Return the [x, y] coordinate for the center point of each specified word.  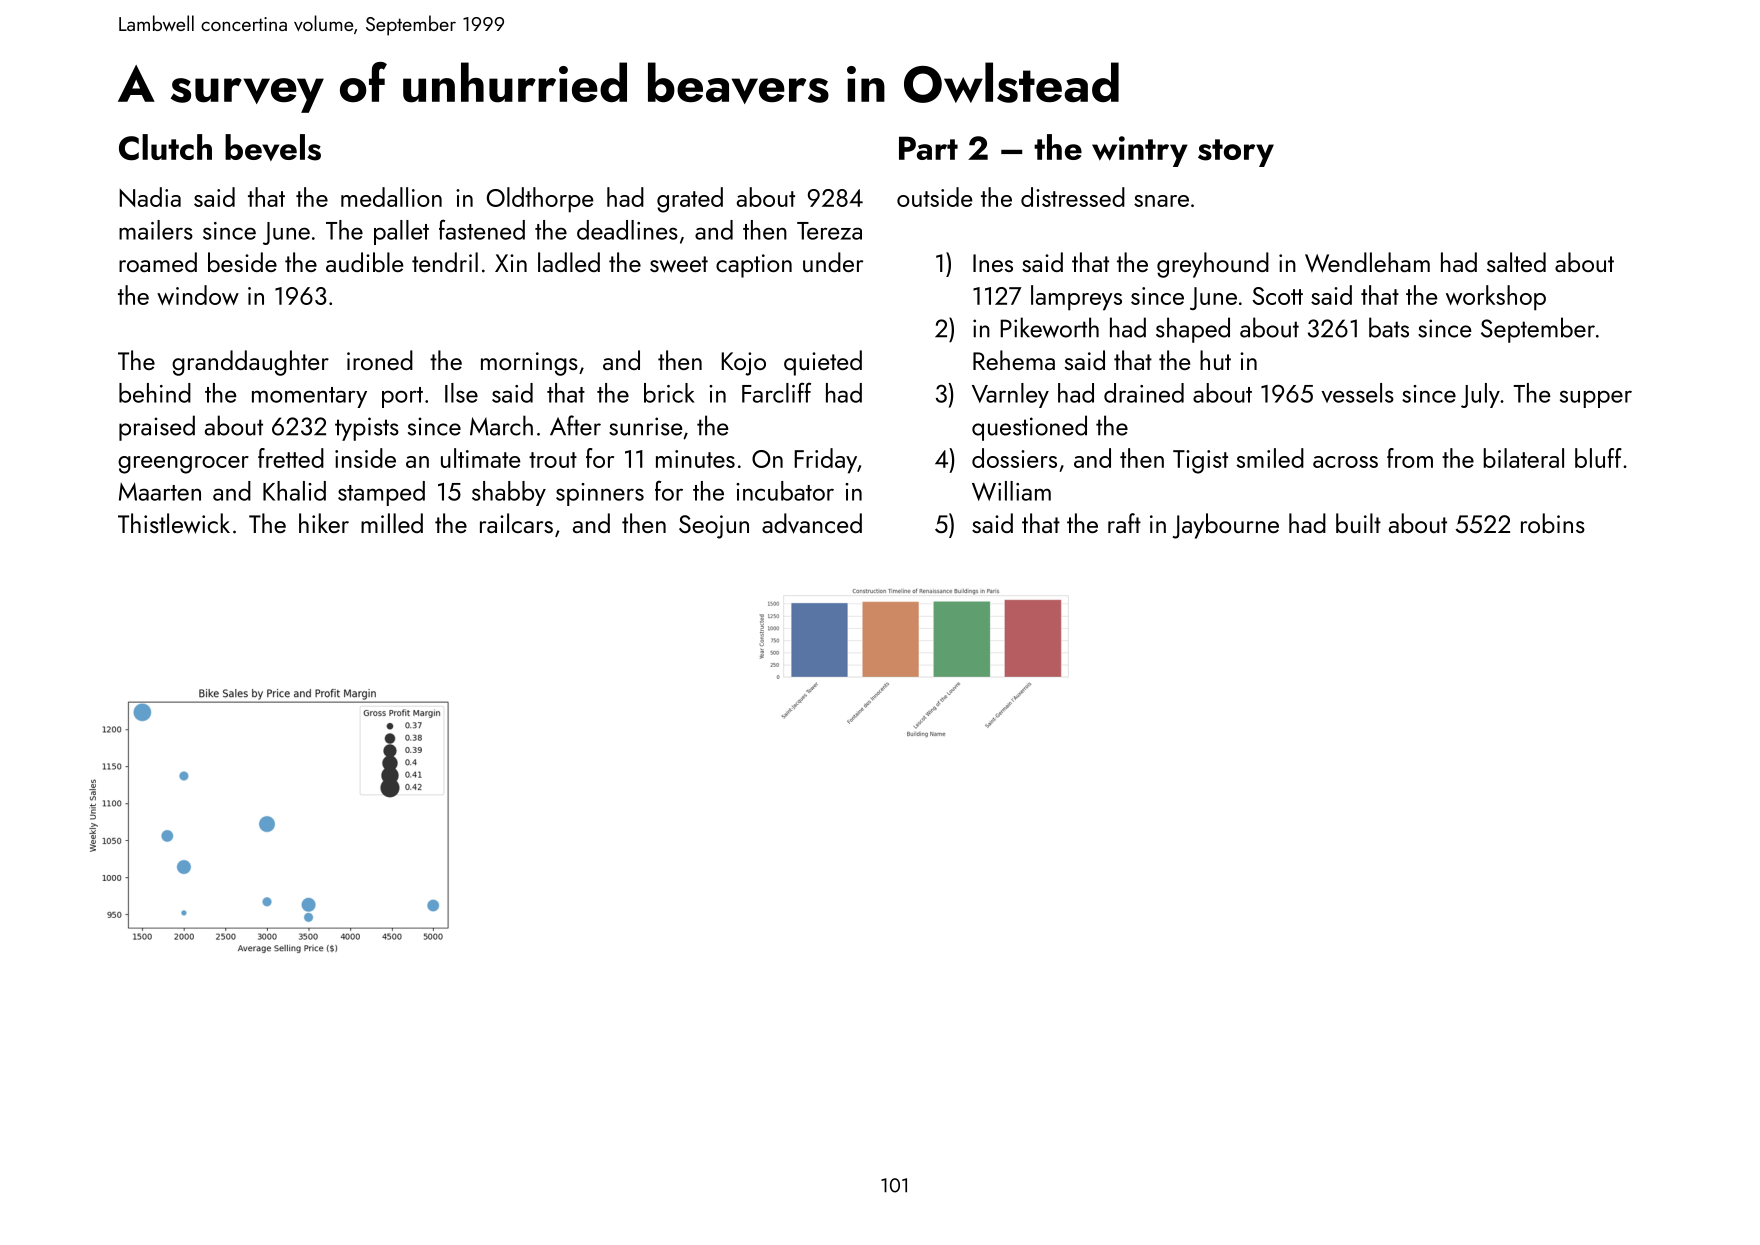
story [1236, 153]
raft [1124, 523]
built [1358, 523]
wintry [1140, 151]
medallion [391, 197]
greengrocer [183, 465]
